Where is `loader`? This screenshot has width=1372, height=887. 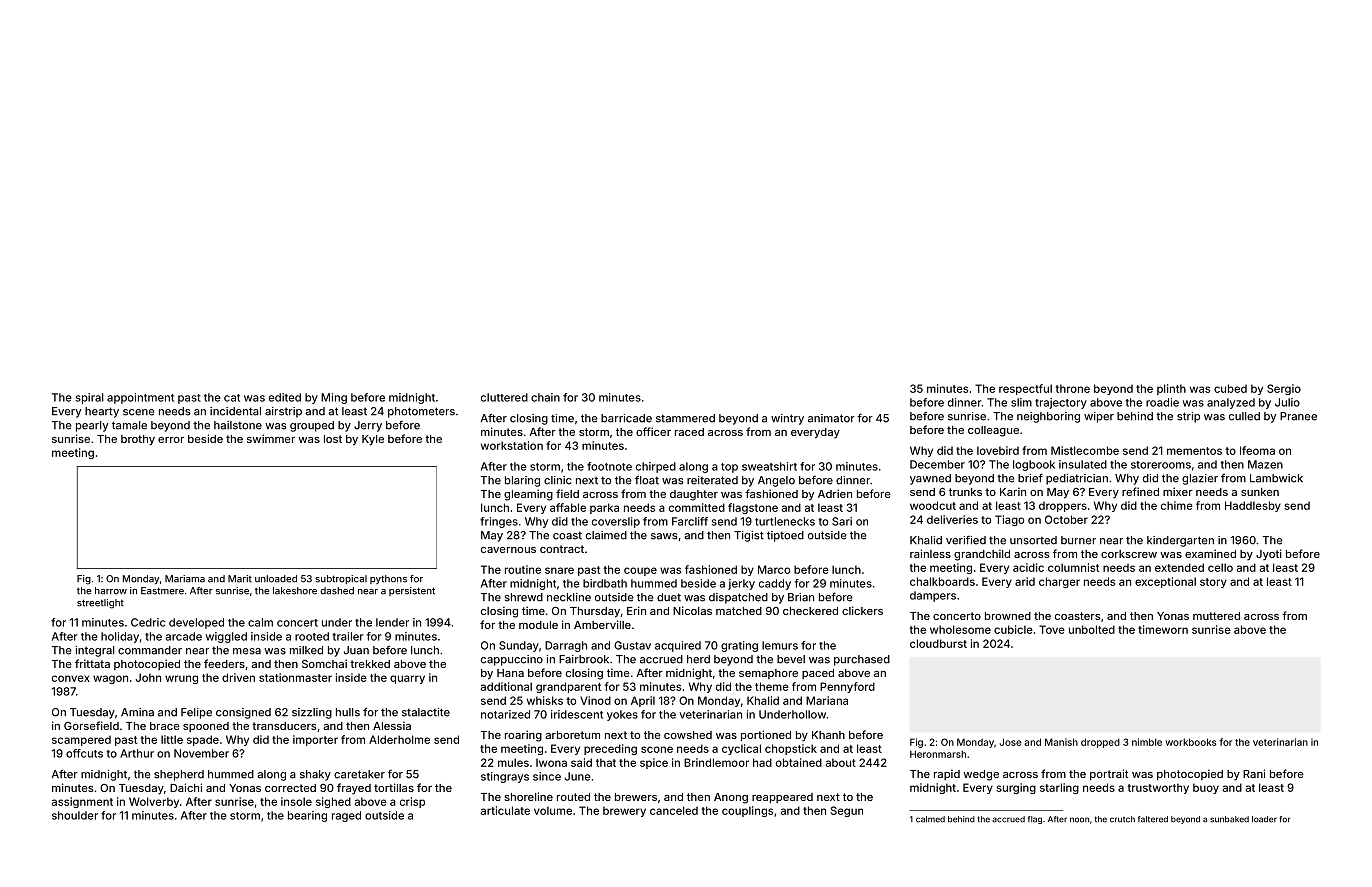 loader is located at coordinates (1264, 819).
